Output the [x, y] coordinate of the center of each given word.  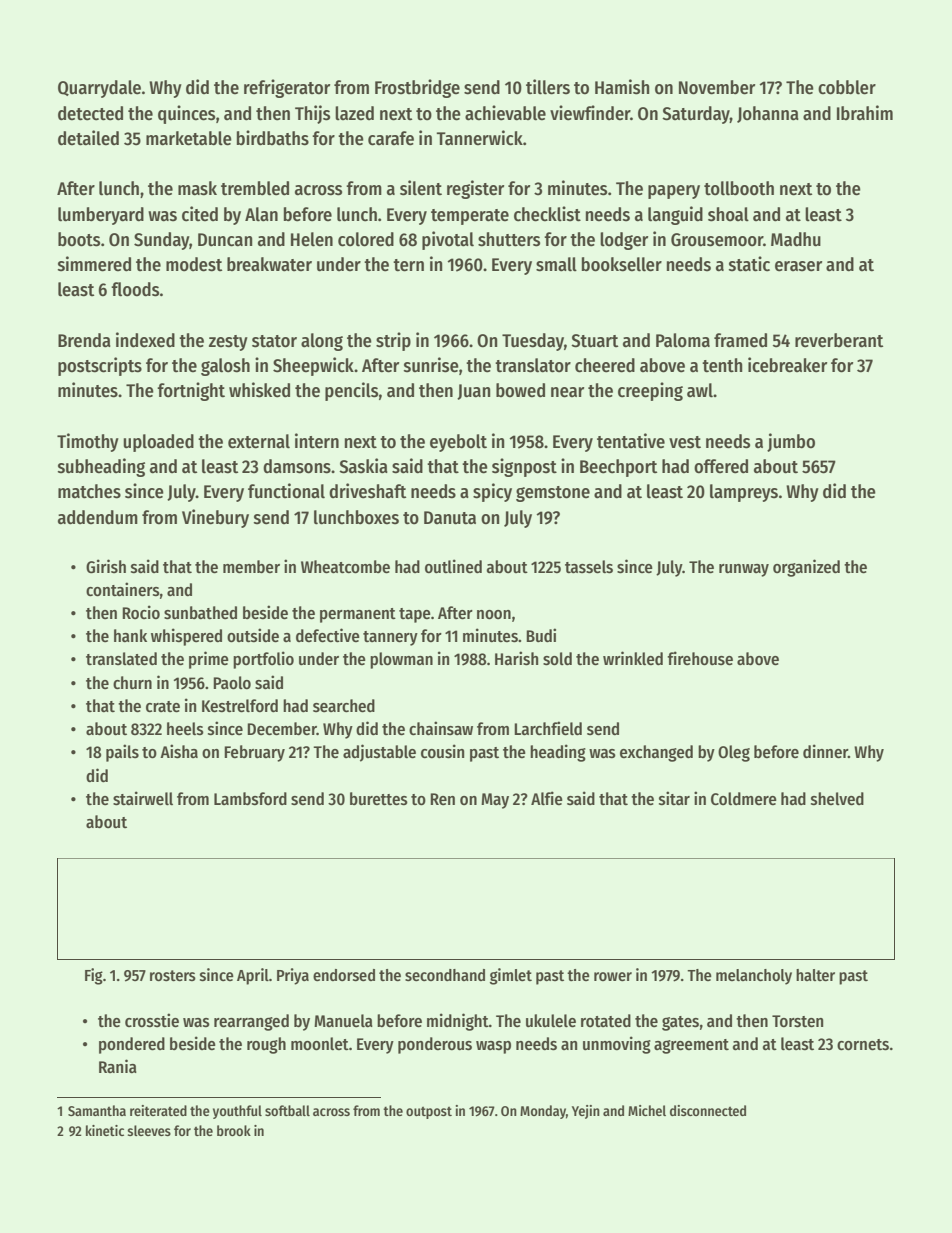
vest [685, 442]
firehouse [700, 658]
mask [197, 188]
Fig [94, 976]
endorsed [344, 975]
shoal [728, 214]
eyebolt [458, 443]
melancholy [754, 977]
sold [557, 659]
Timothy [88, 442]
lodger [624, 241]
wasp [493, 1047]
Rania [118, 1066]
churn [132, 683]
